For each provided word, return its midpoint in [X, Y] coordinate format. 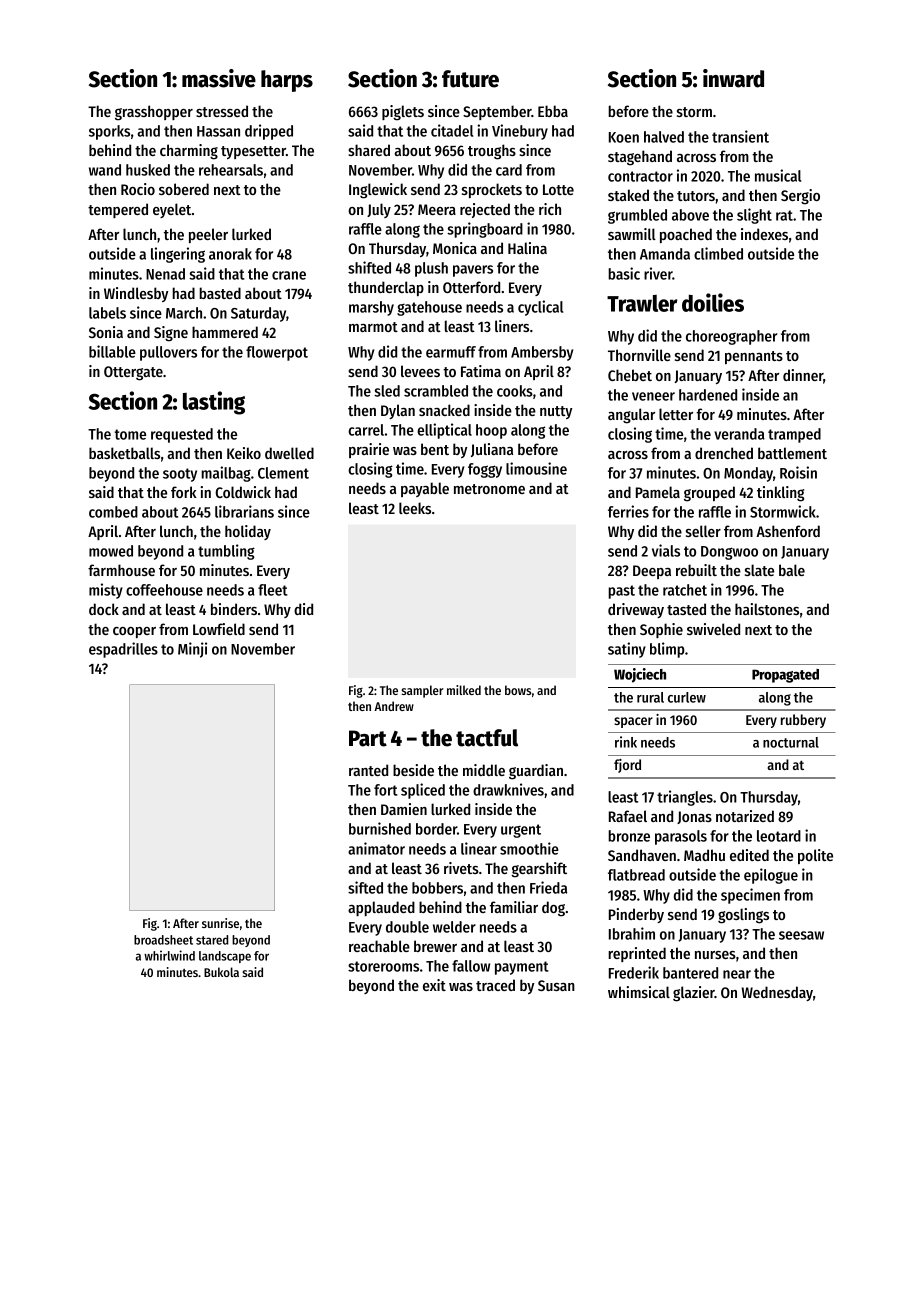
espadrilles [123, 650]
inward [733, 78]
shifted [369, 267]
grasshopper [154, 113]
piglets [403, 113]
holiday [248, 532]
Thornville [639, 355]
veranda [739, 434]
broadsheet [163, 940]
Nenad [165, 274]
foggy [485, 470]
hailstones [767, 609]
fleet [273, 590]
